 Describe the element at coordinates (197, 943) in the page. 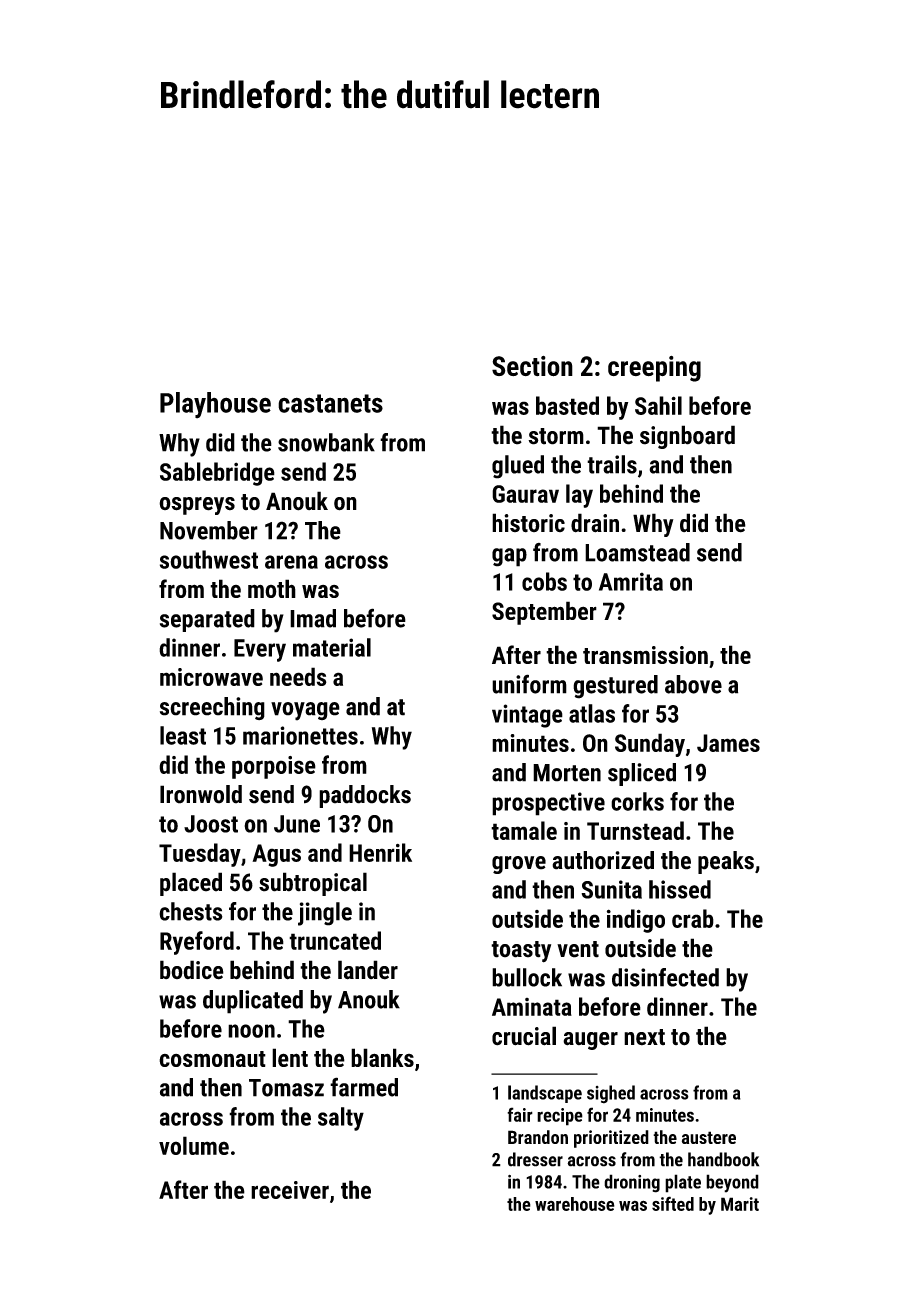

I see `Ryeford` at that location.
